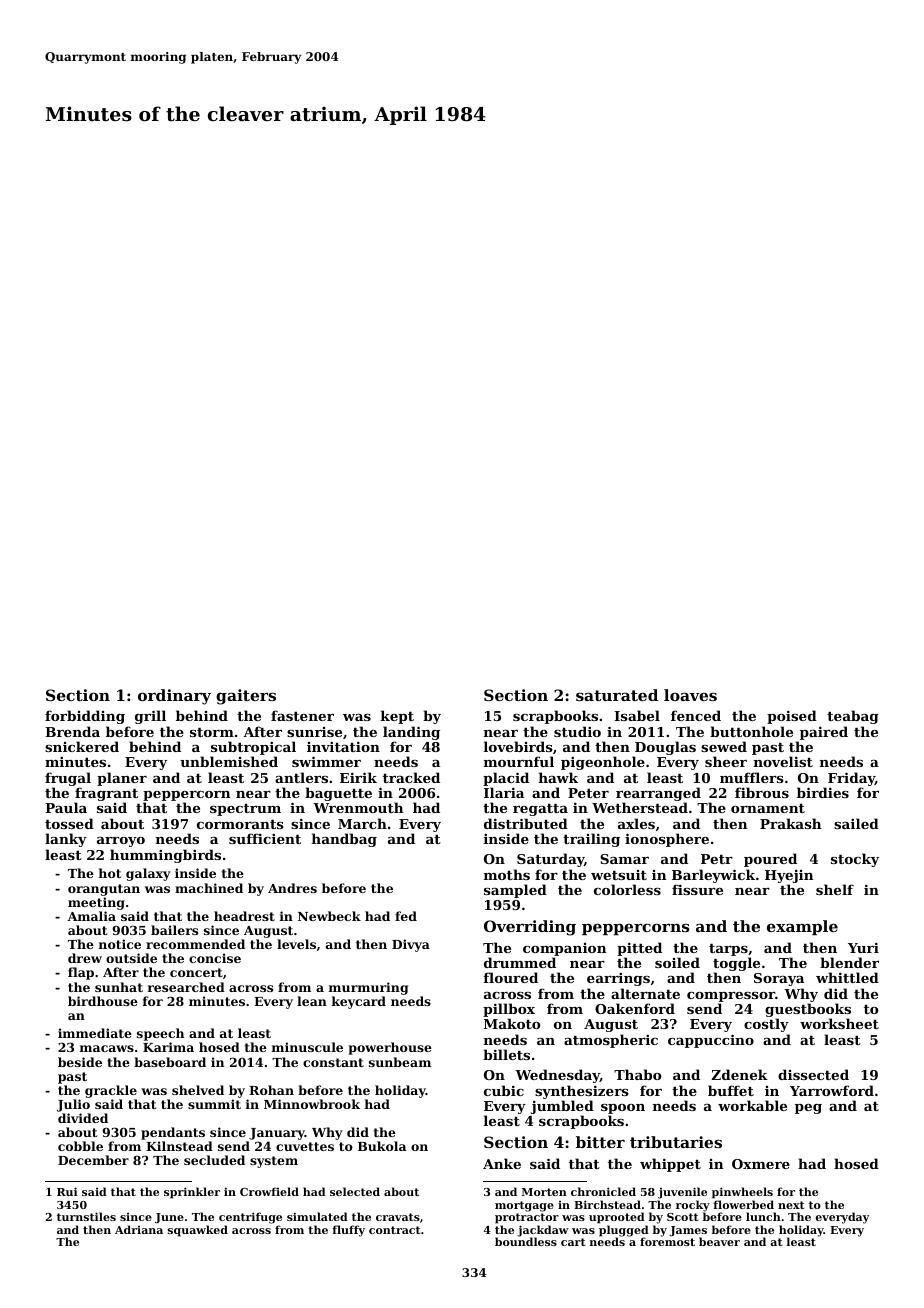 The height and width of the screenshot is (1308, 924). Describe the element at coordinates (526, 1241) in the screenshot. I see `boundless` at that location.
